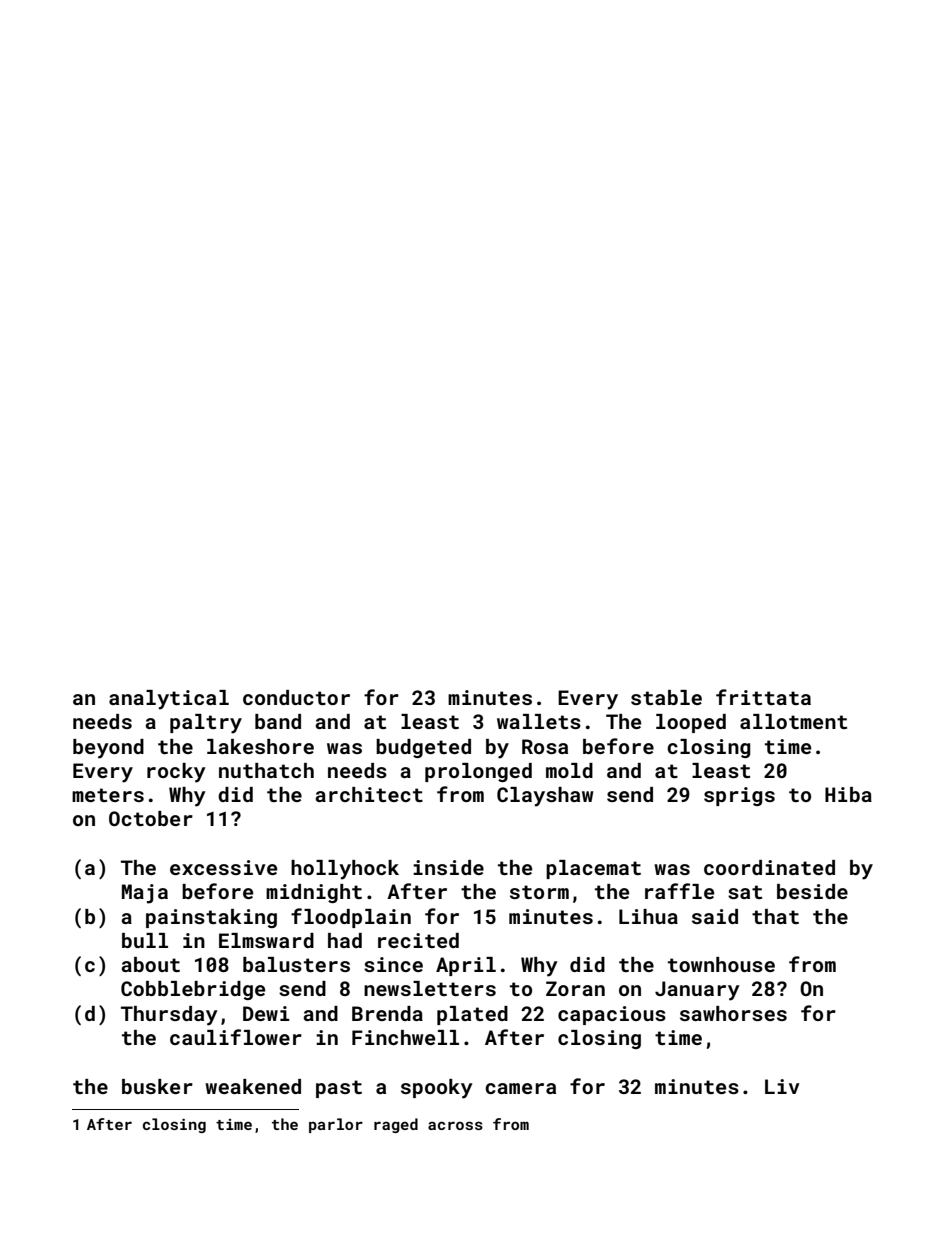  What do you see at coordinates (157, 1086) in the screenshot?
I see `busker` at bounding box center [157, 1086].
